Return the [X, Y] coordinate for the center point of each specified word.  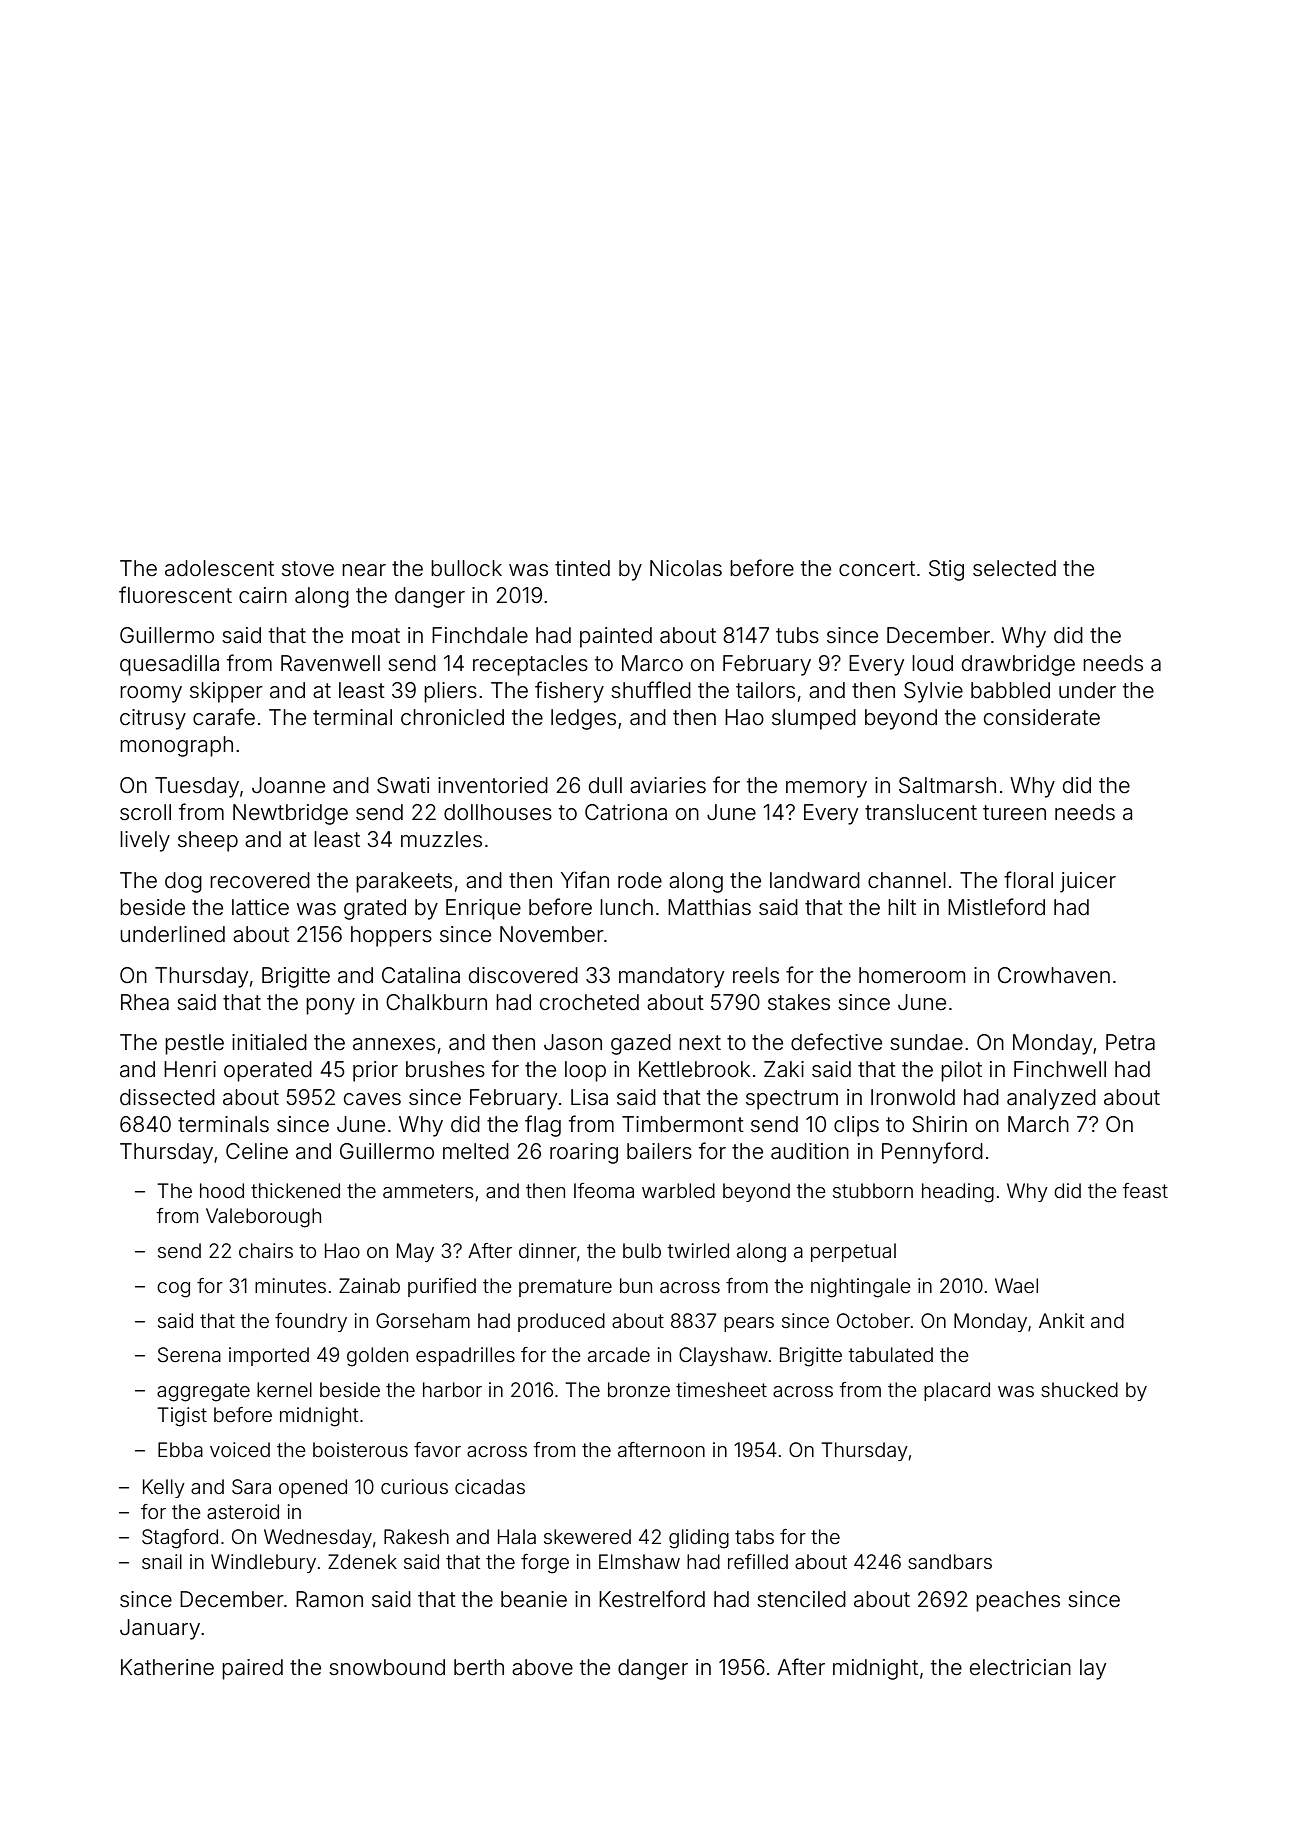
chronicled [452, 717]
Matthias [709, 907]
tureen [1014, 812]
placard [957, 1391]
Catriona [626, 812]
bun [636, 1285]
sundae [926, 1042]
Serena [189, 1355]
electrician [1020, 1667]
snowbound [387, 1667]
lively [145, 841]
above [542, 1667]
